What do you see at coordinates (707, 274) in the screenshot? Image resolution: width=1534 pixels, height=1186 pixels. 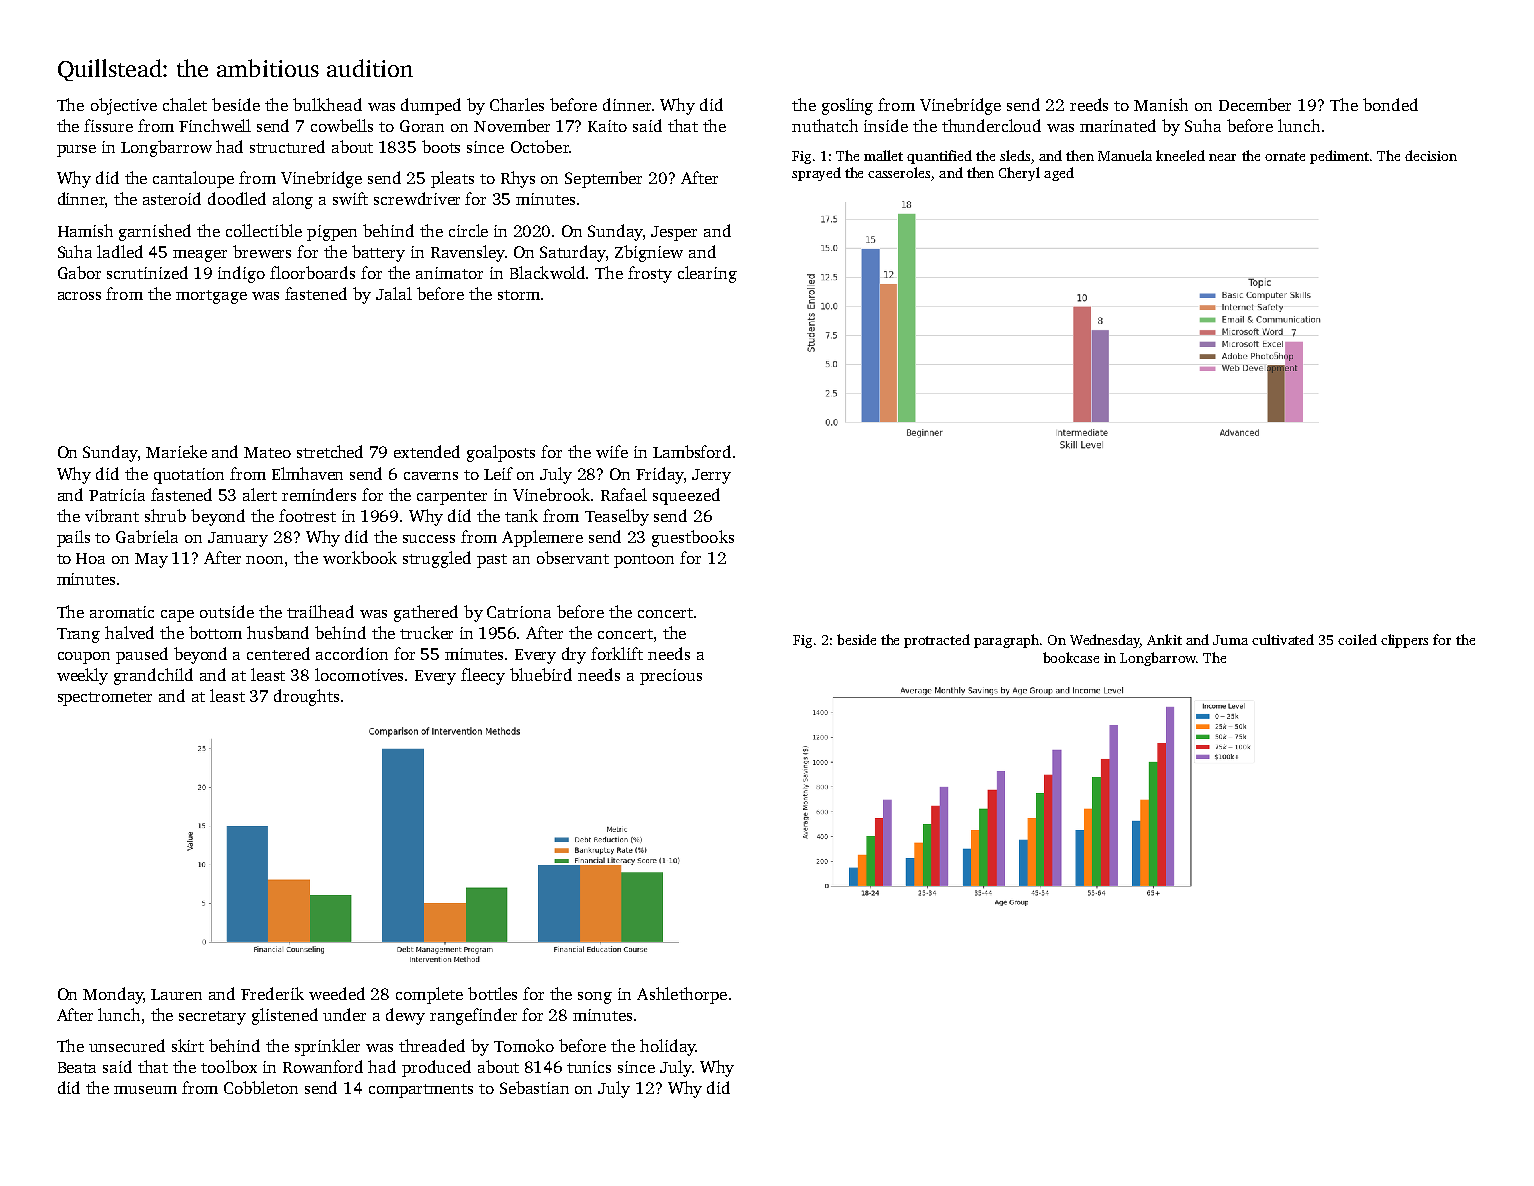 I see `clearing` at bounding box center [707, 274].
